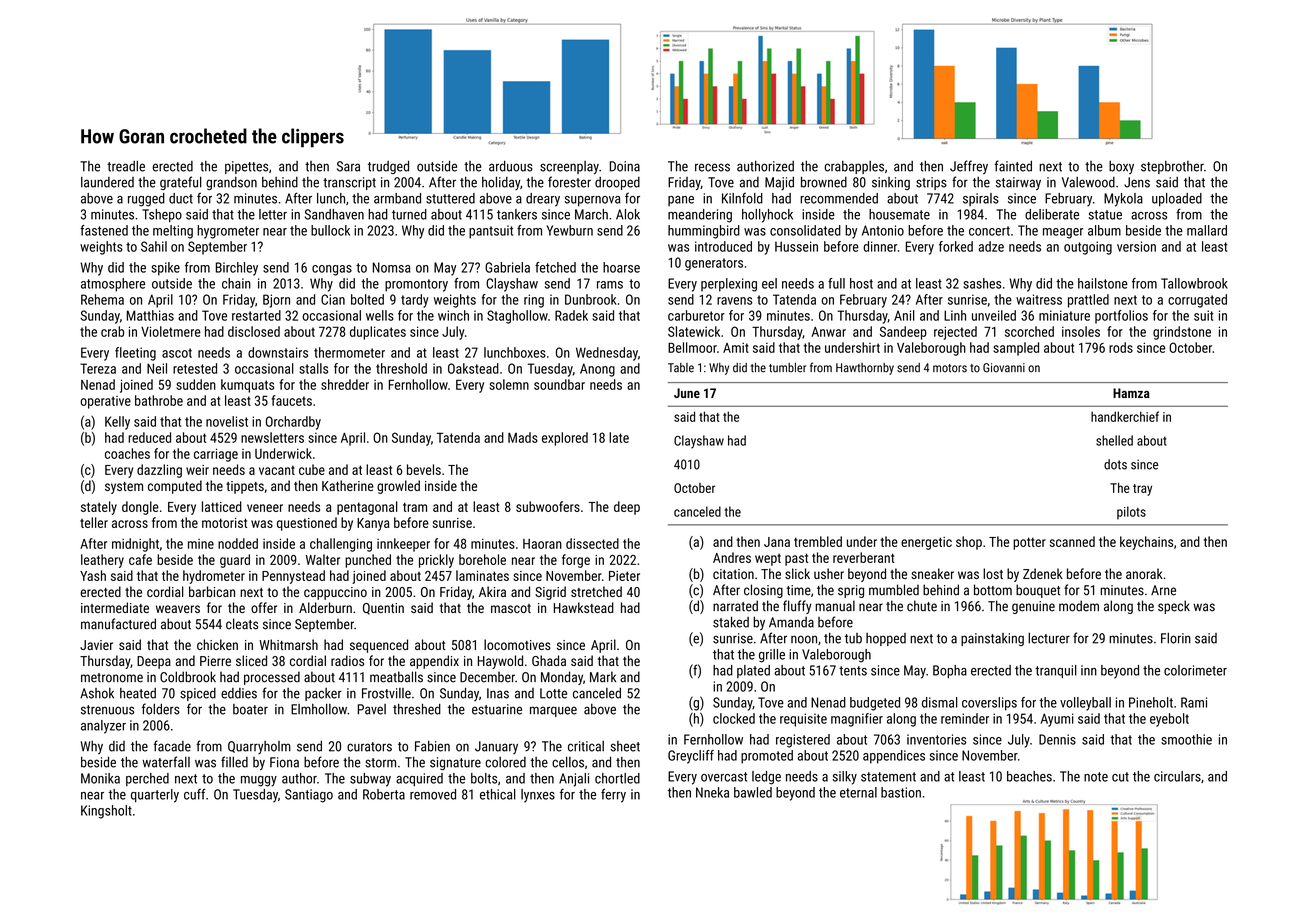 The image size is (1308, 924). Describe the element at coordinates (787, 368) in the screenshot. I see `tumbler` at that location.
